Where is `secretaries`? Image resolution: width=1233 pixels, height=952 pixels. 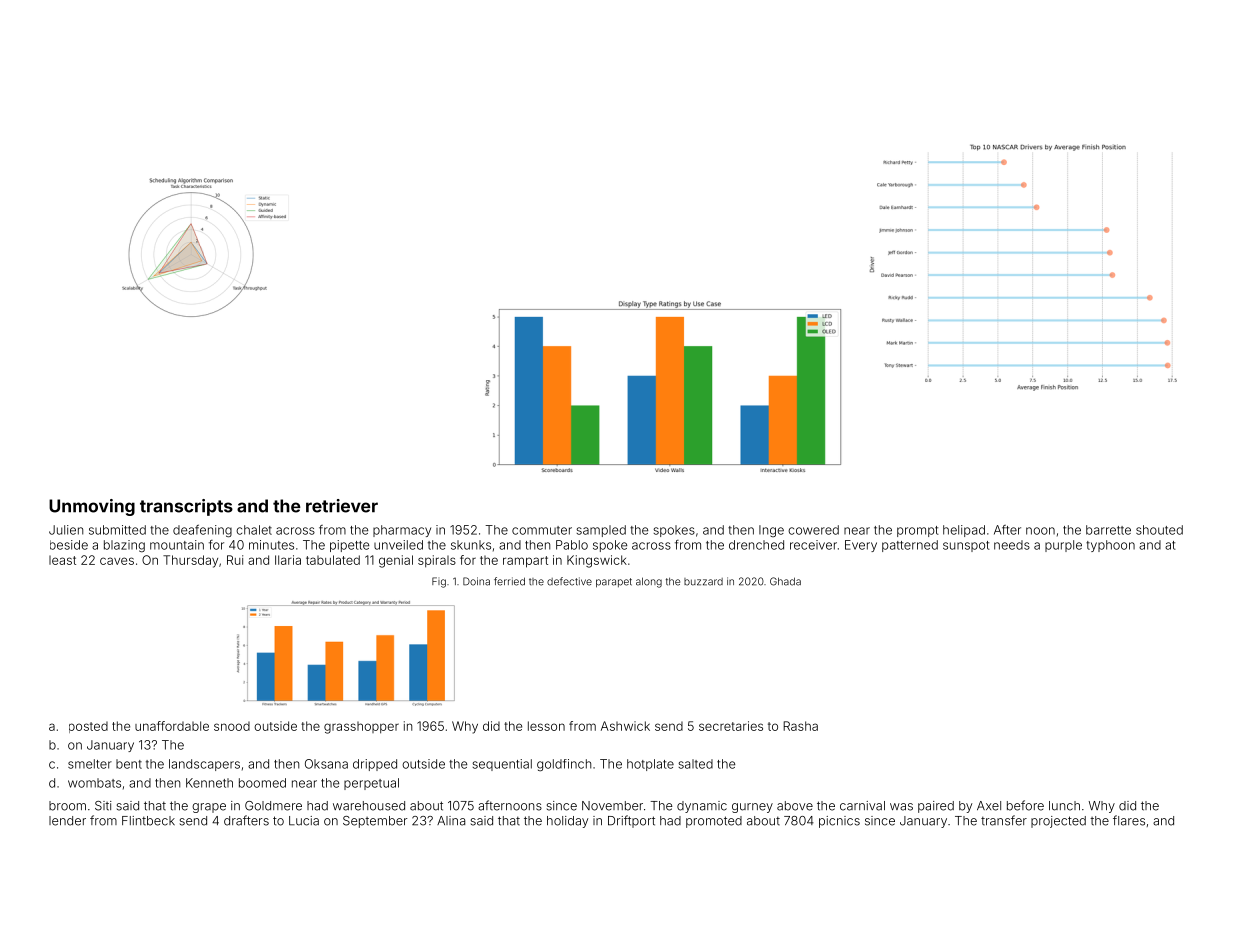
secretaries is located at coordinates (731, 726).
